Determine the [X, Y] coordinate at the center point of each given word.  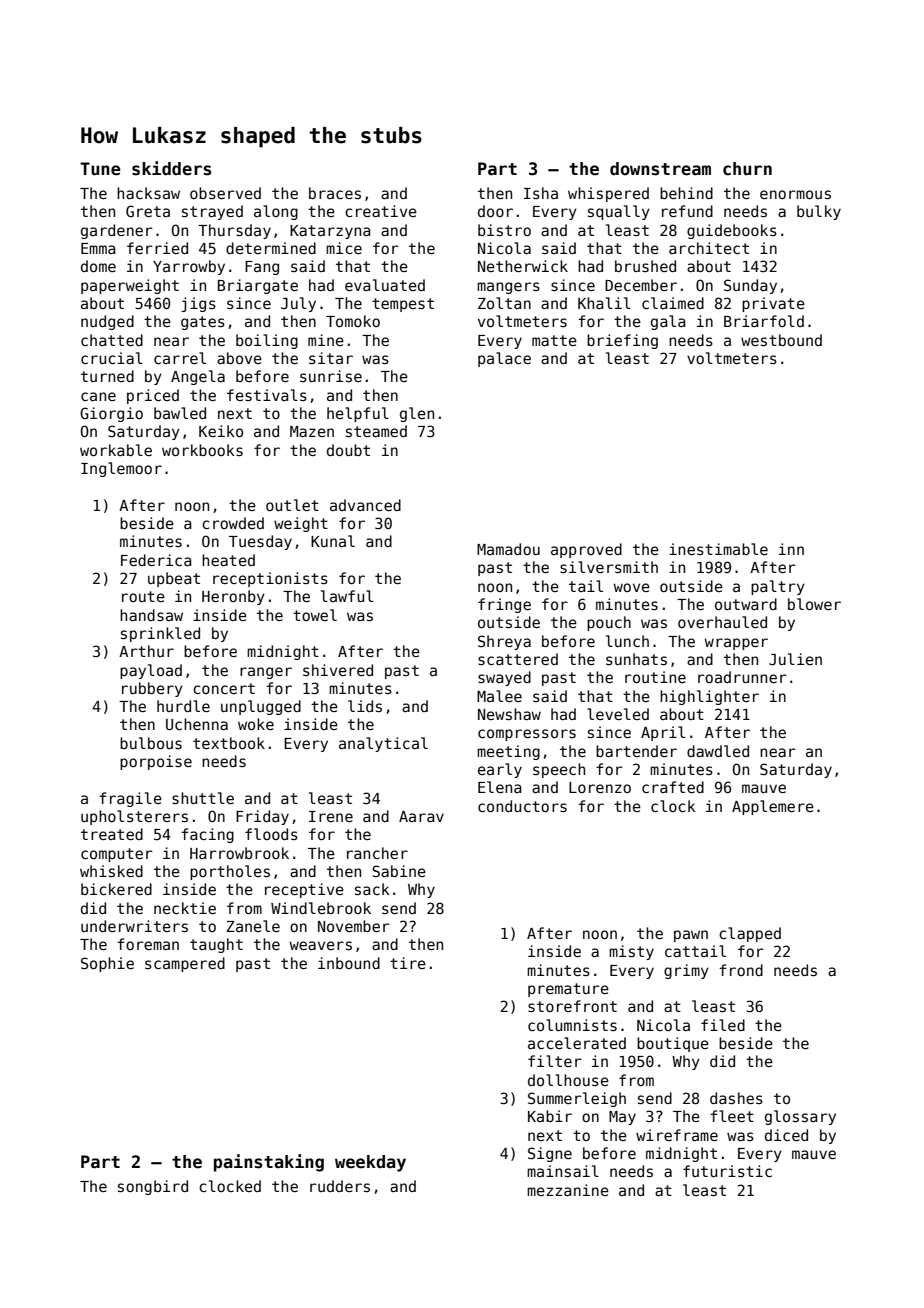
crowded [233, 523]
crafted [673, 787]
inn [791, 549]
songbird [153, 1187]
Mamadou [508, 549]
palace [504, 359]
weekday [370, 1163]
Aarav [421, 816]
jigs [198, 304]
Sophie [107, 964]
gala [668, 322]
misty [631, 952]
